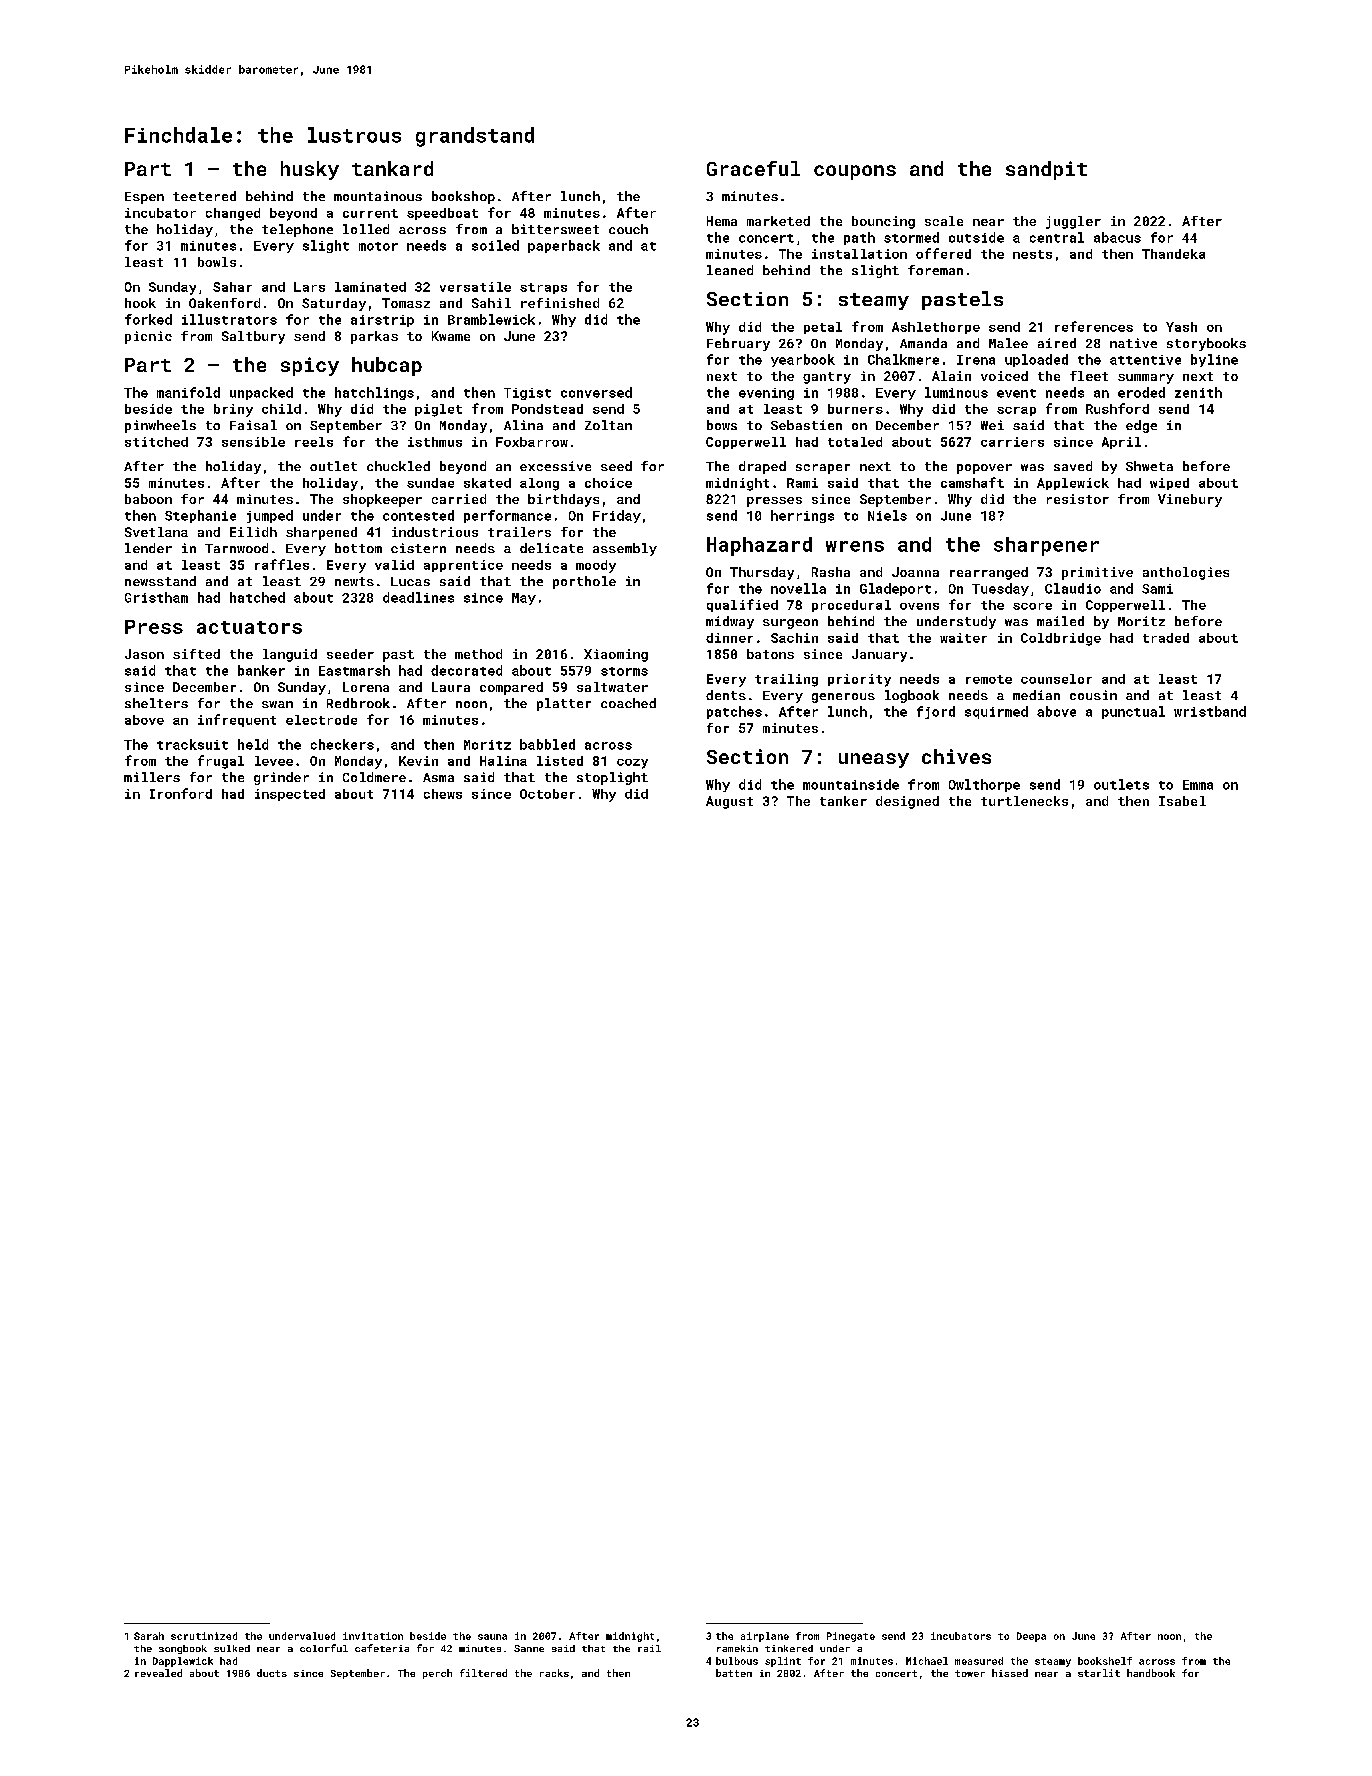  I want to click on chews, so click(443, 794).
